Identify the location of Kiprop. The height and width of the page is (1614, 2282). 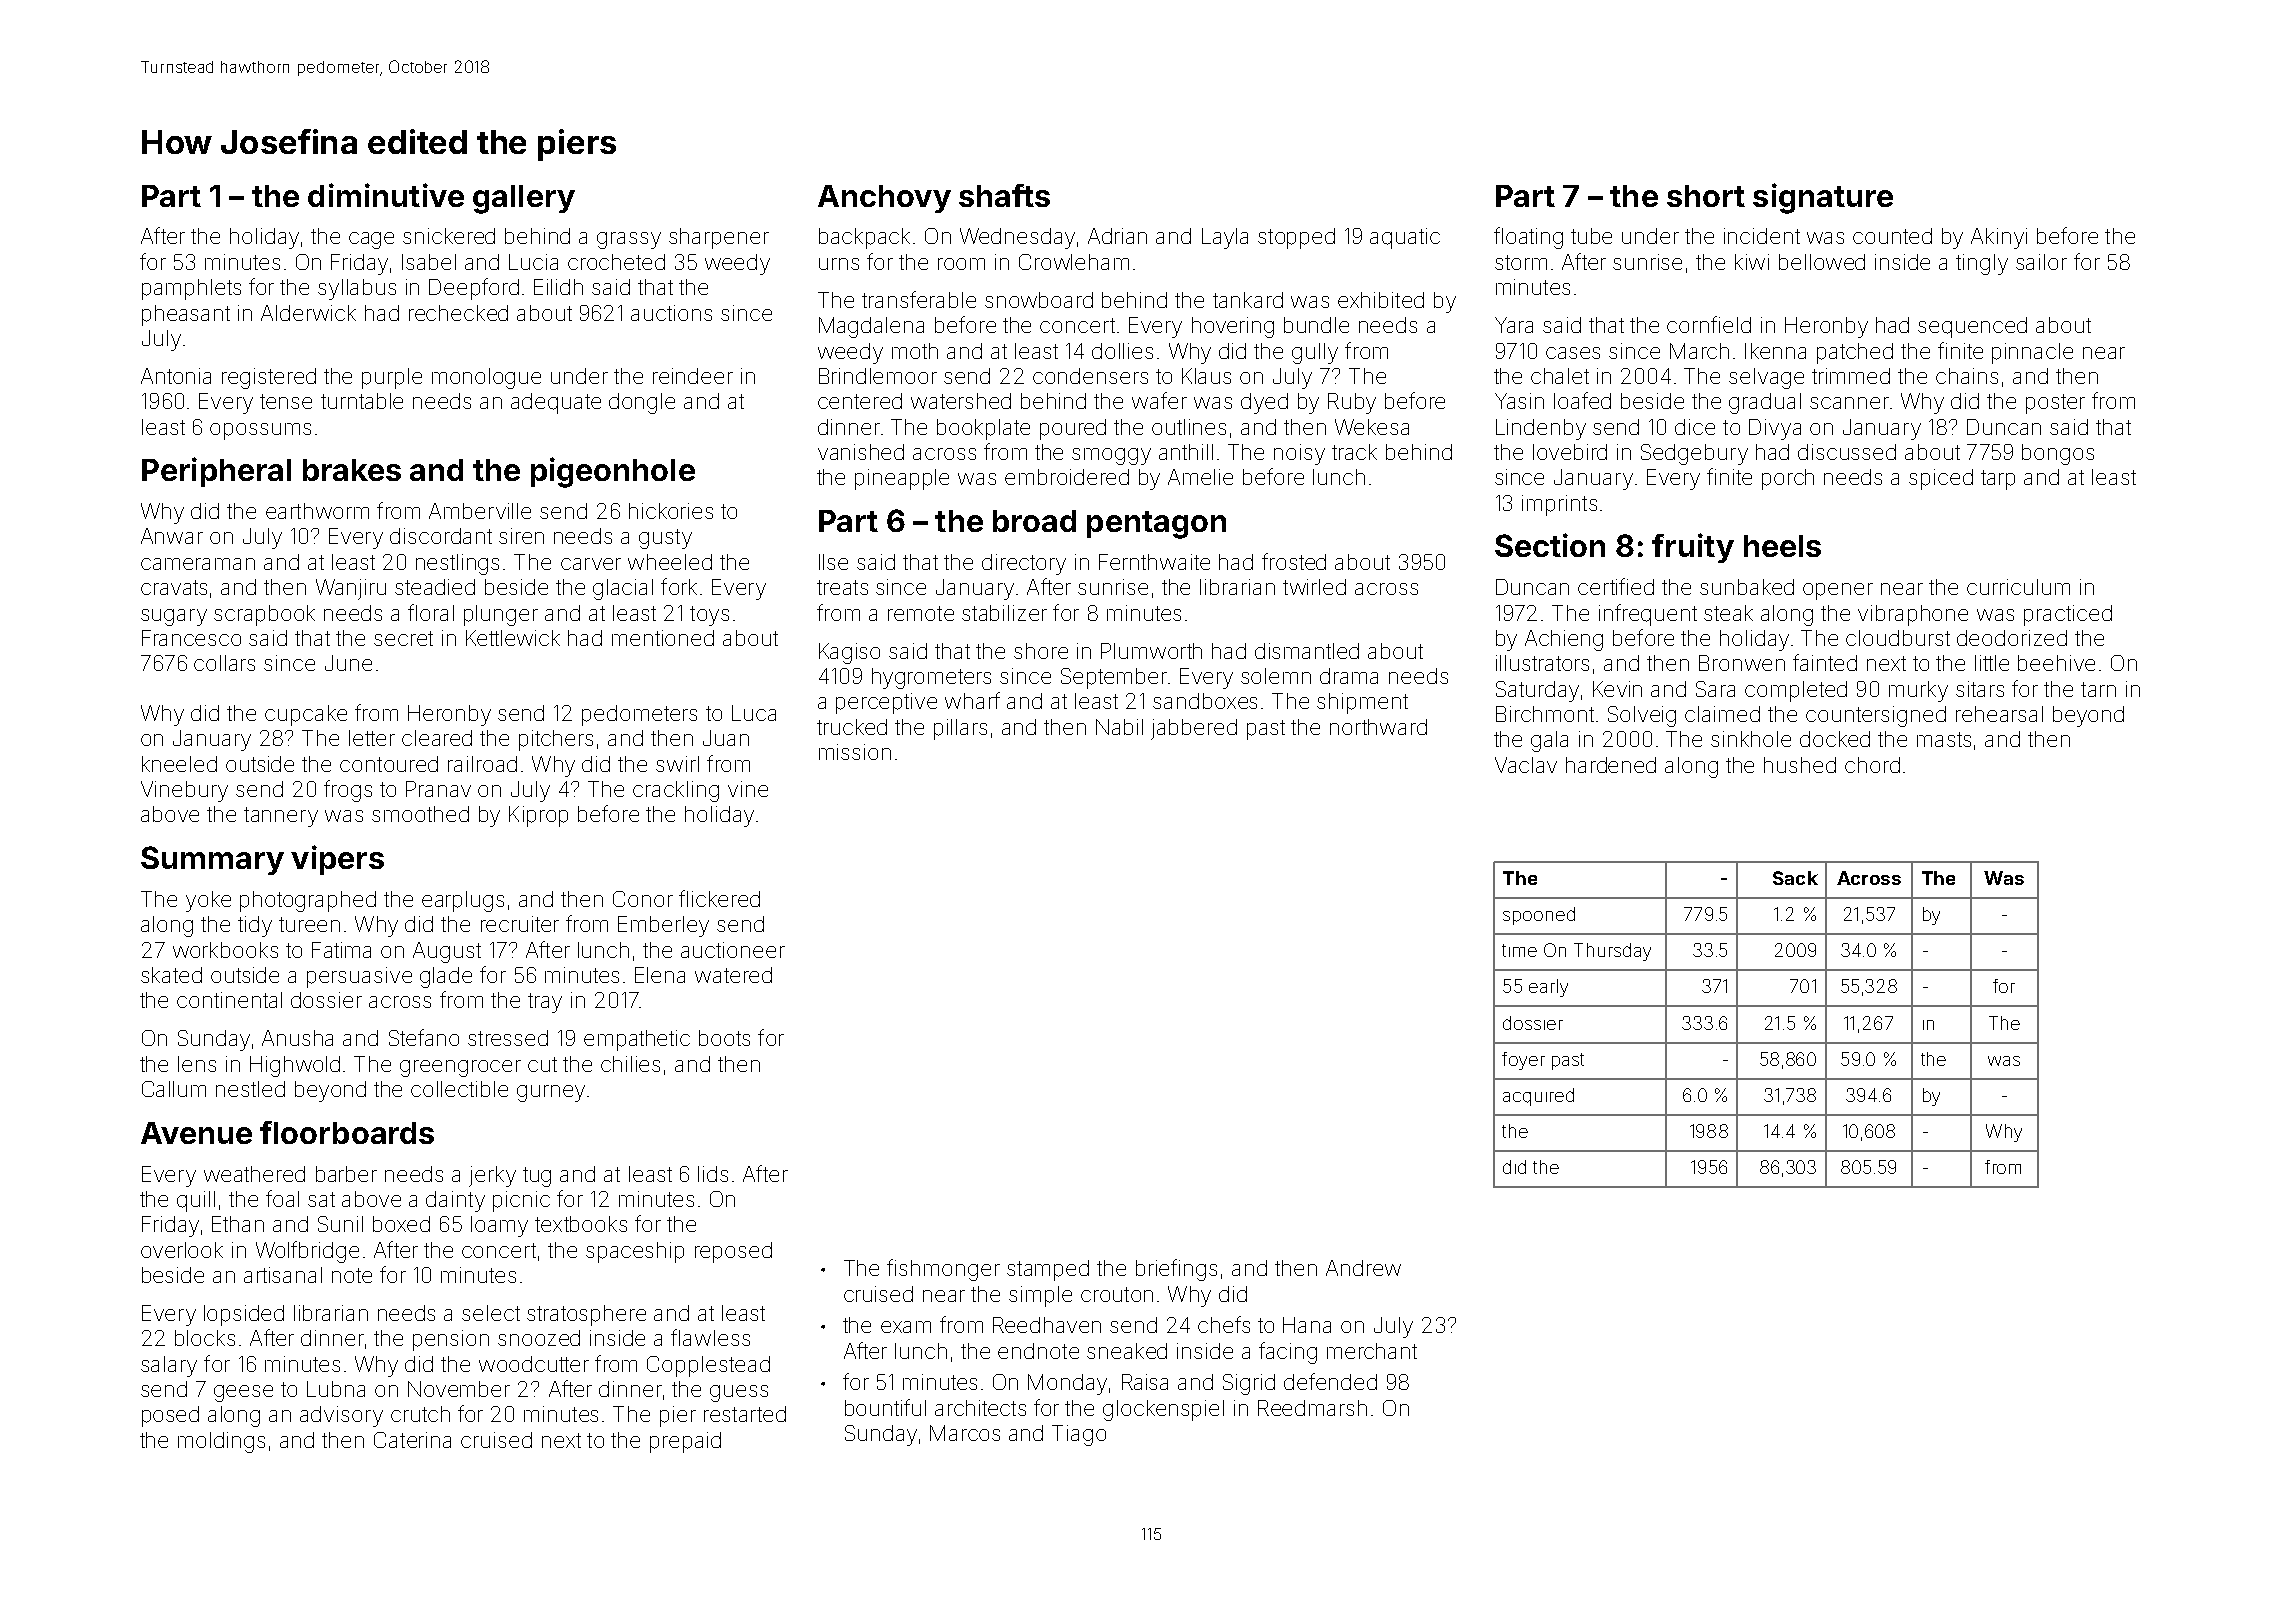
(538, 816).
